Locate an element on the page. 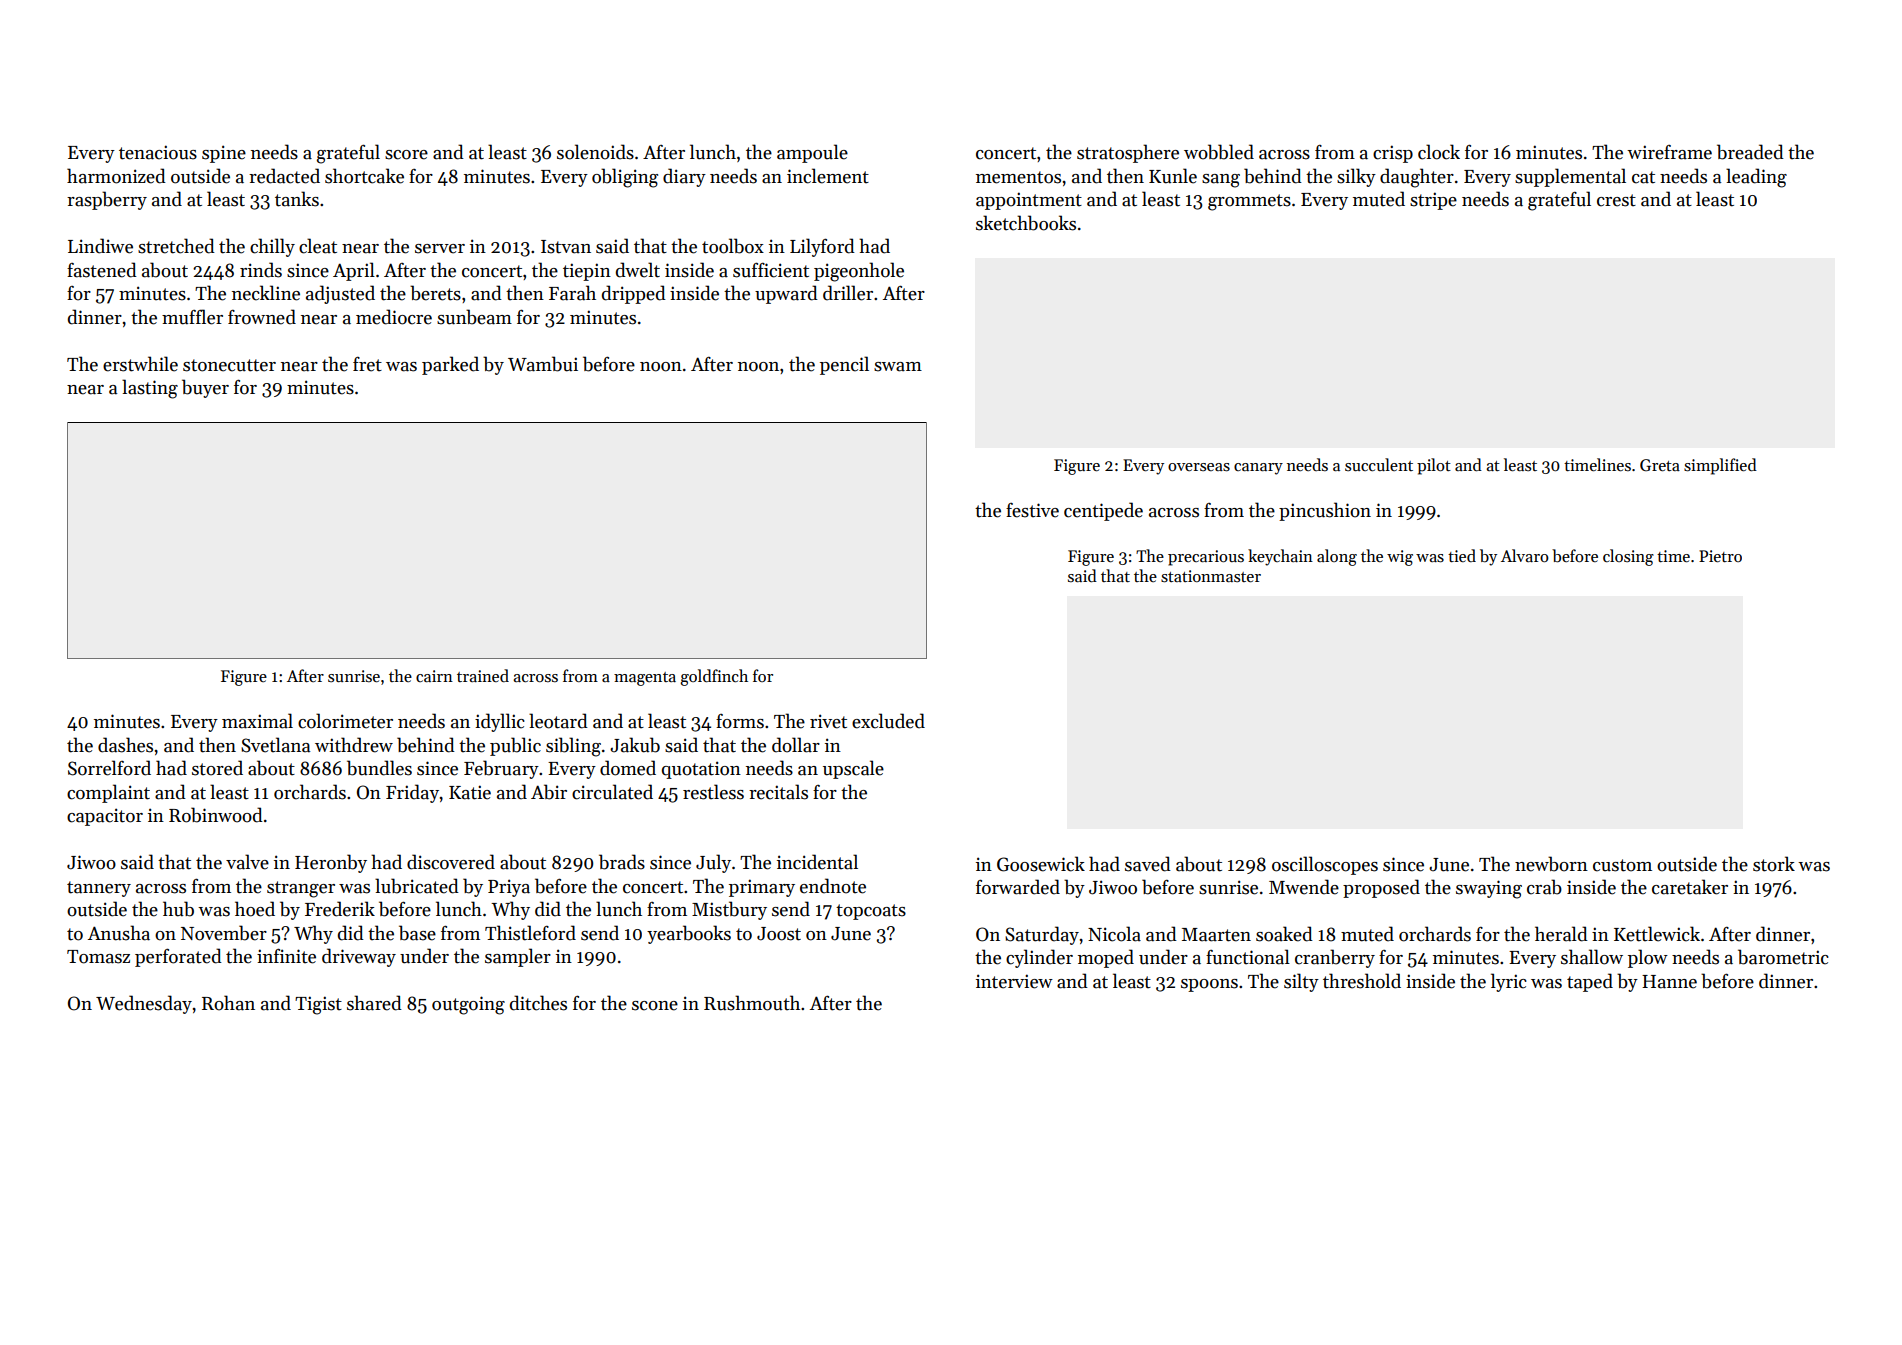  festive is located at coordinates (1032, 510).
